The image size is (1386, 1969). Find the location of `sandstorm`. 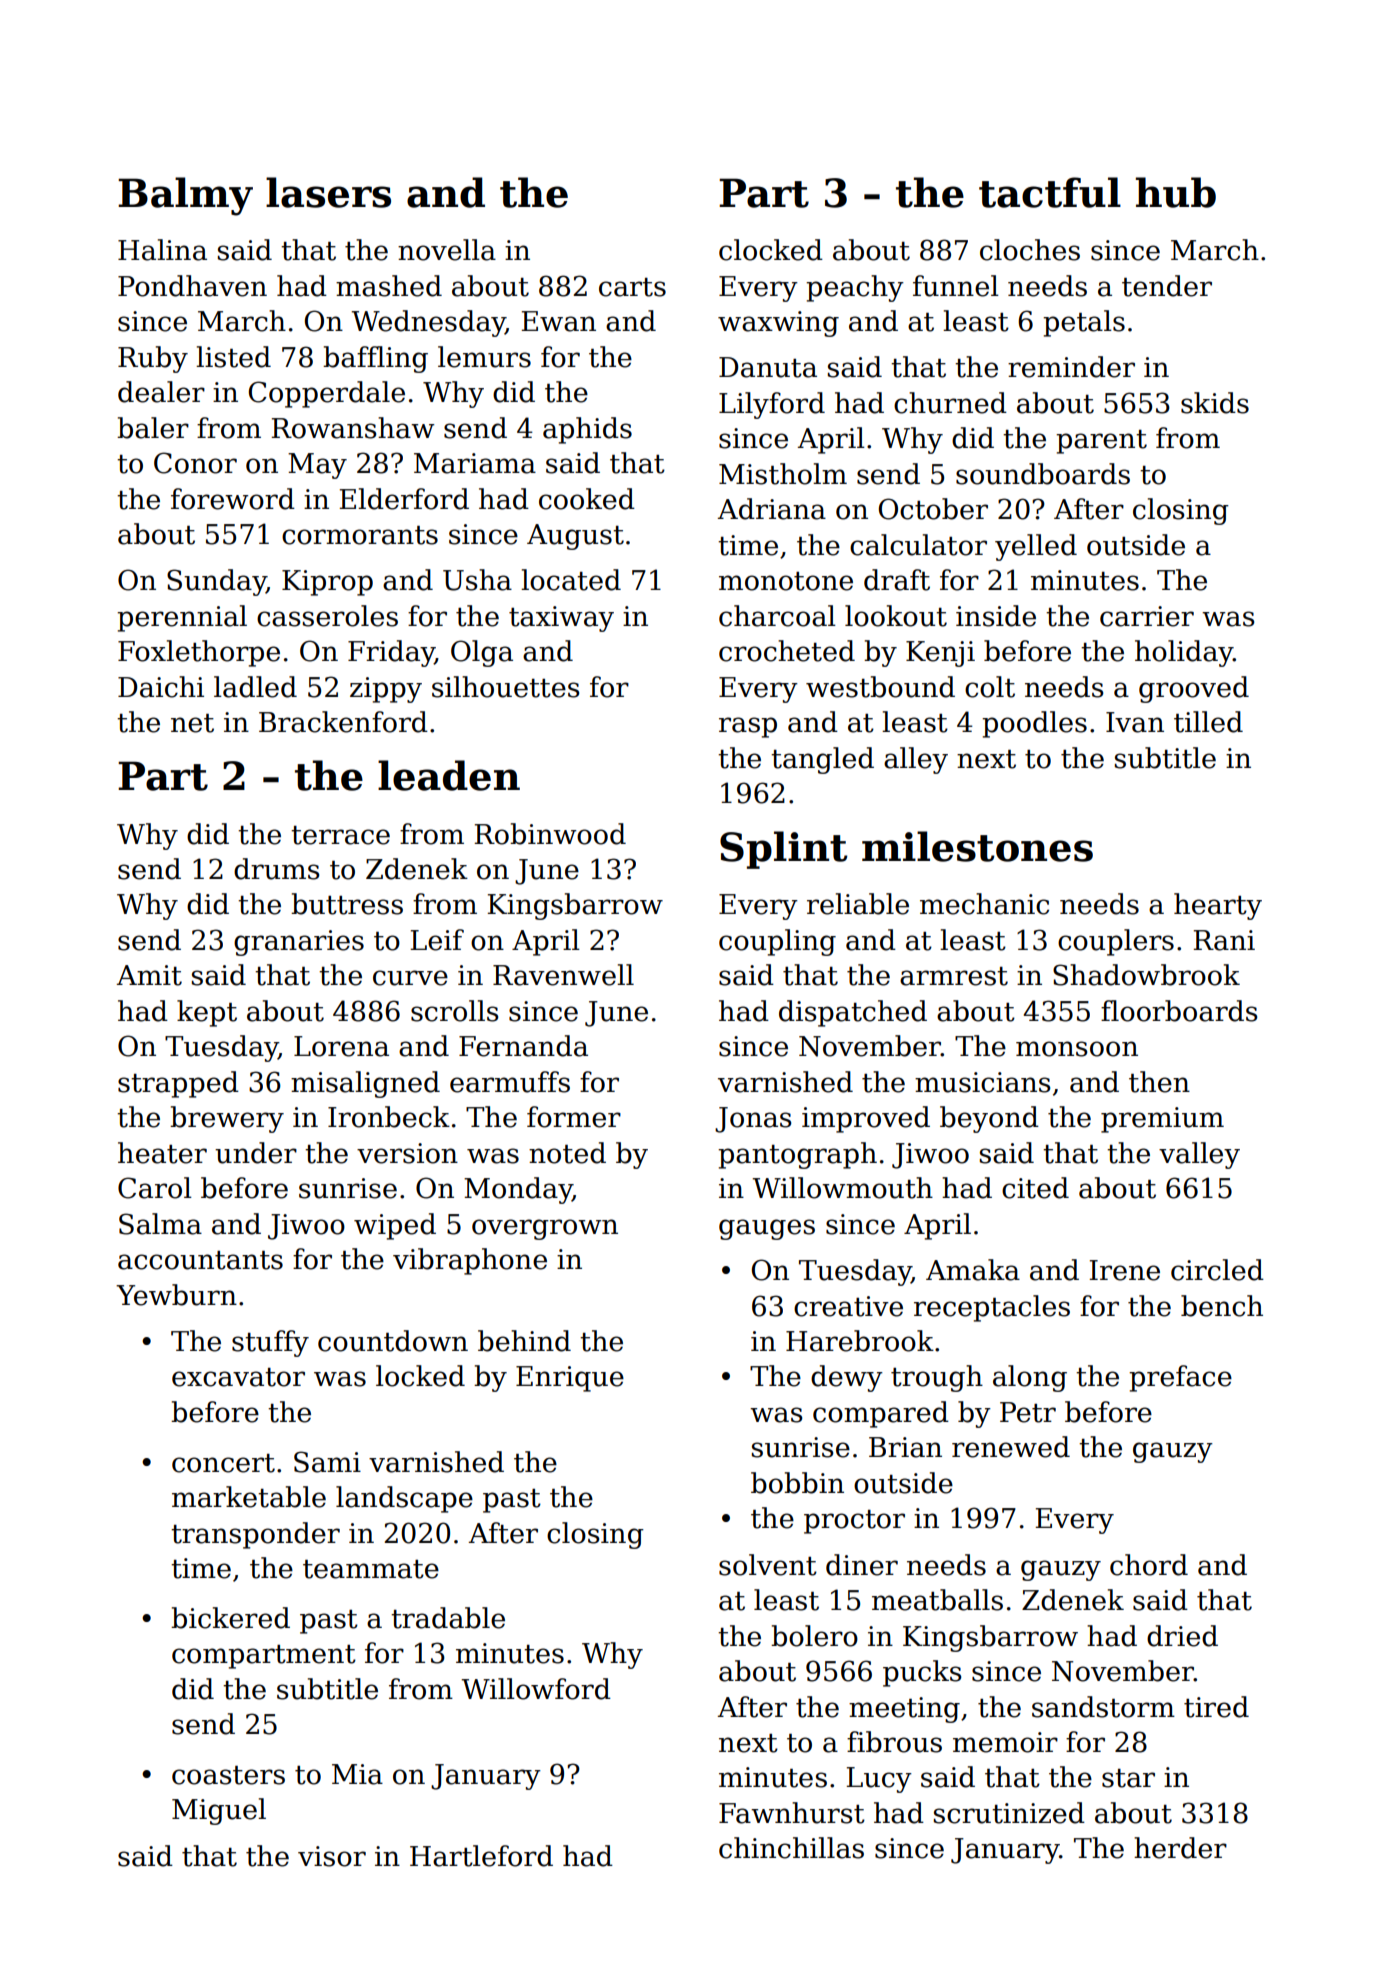

sandstorm is located at coordinates (1103, 1707).
